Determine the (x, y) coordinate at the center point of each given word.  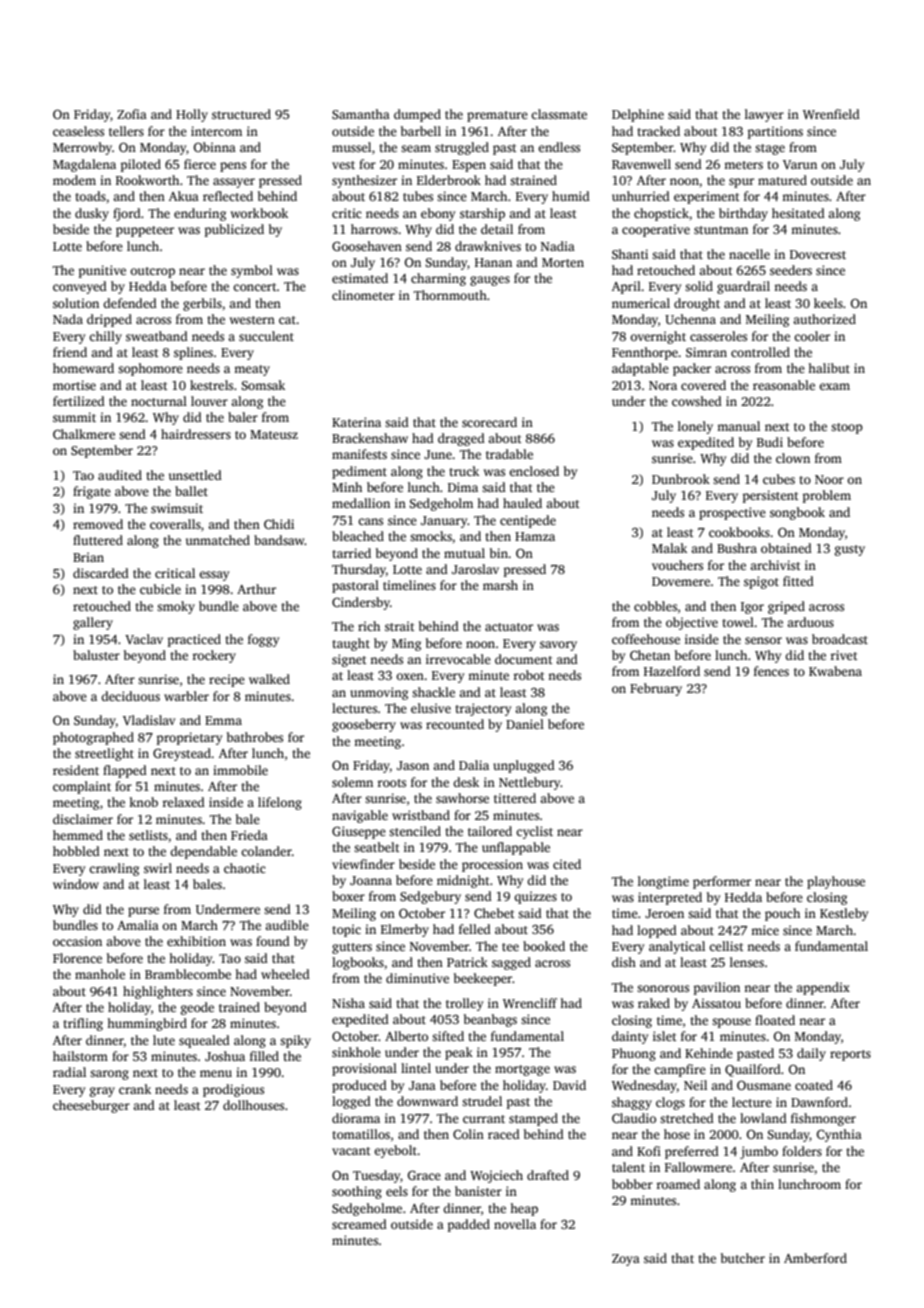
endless (559, 147)
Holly (192, 115)
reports (850, 1055)
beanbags (490, 1020)
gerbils (202, 304)
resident (76, 770)
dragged (461, 439)
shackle (433, 692)
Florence (77, 958)
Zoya (626, 1260)
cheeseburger (91, 1106)
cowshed (697, 401)
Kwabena (835, 671)
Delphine (638, 115)
